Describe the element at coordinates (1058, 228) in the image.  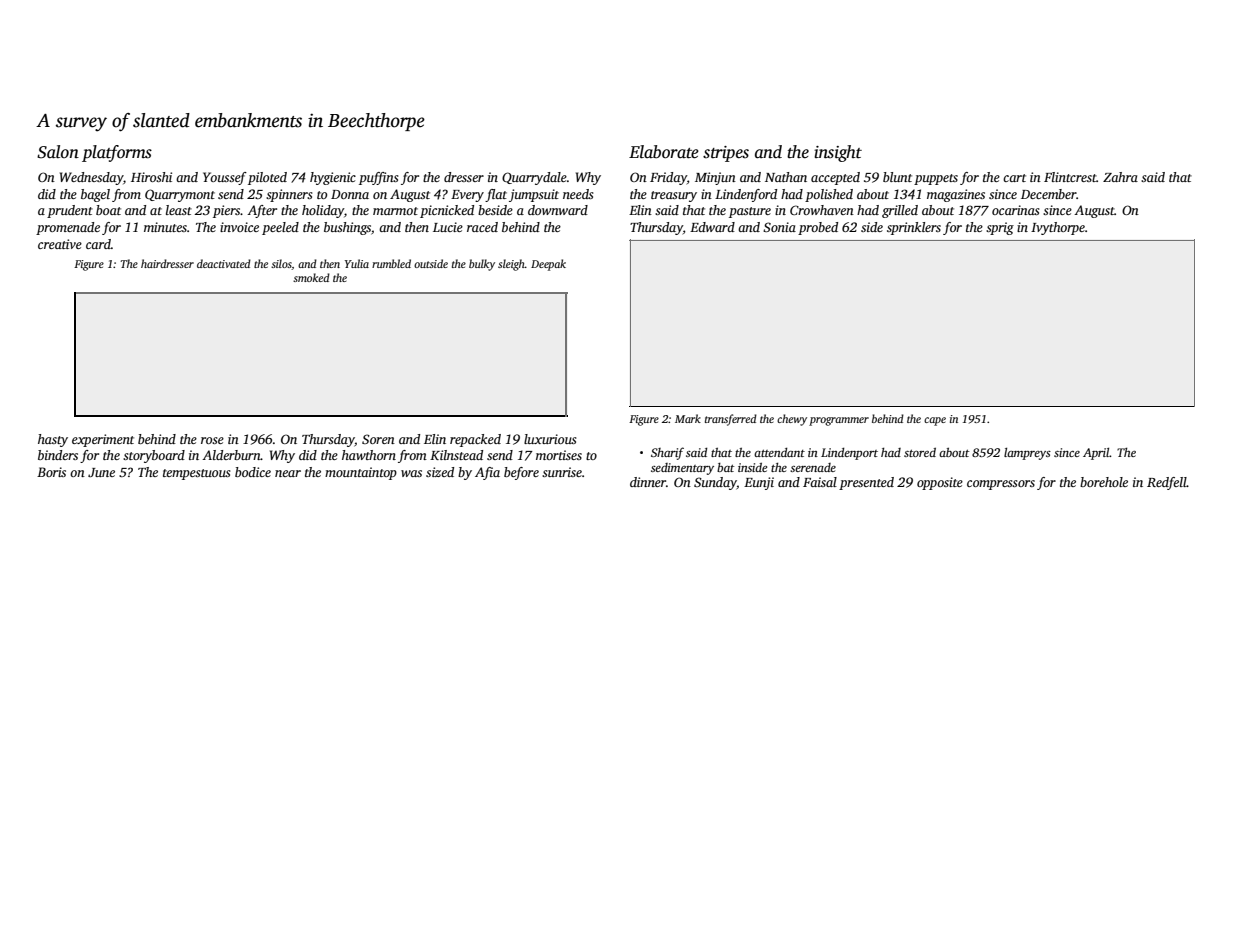
I see `Ivythorpe` at that location.
